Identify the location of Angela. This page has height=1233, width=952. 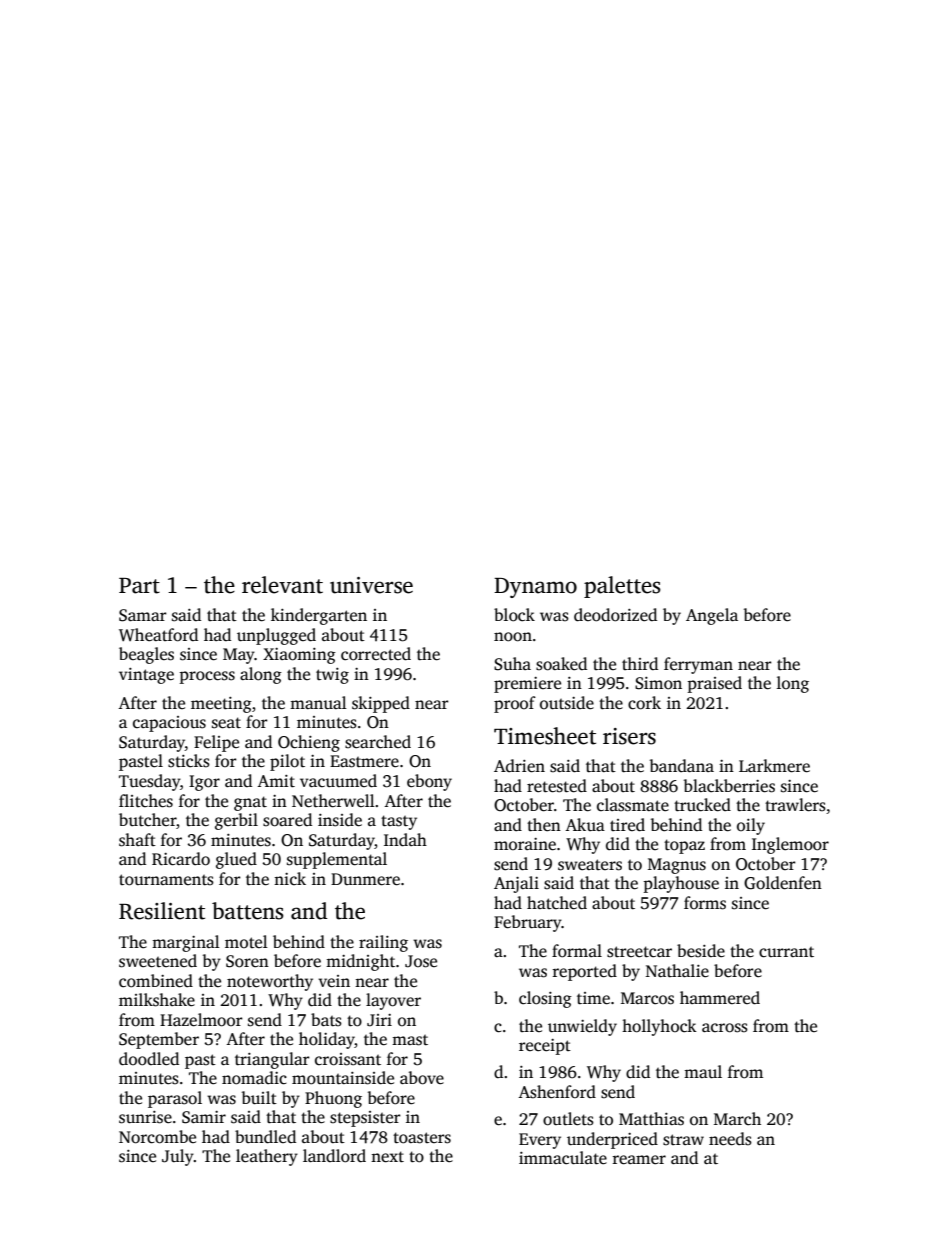
(712, 616).
